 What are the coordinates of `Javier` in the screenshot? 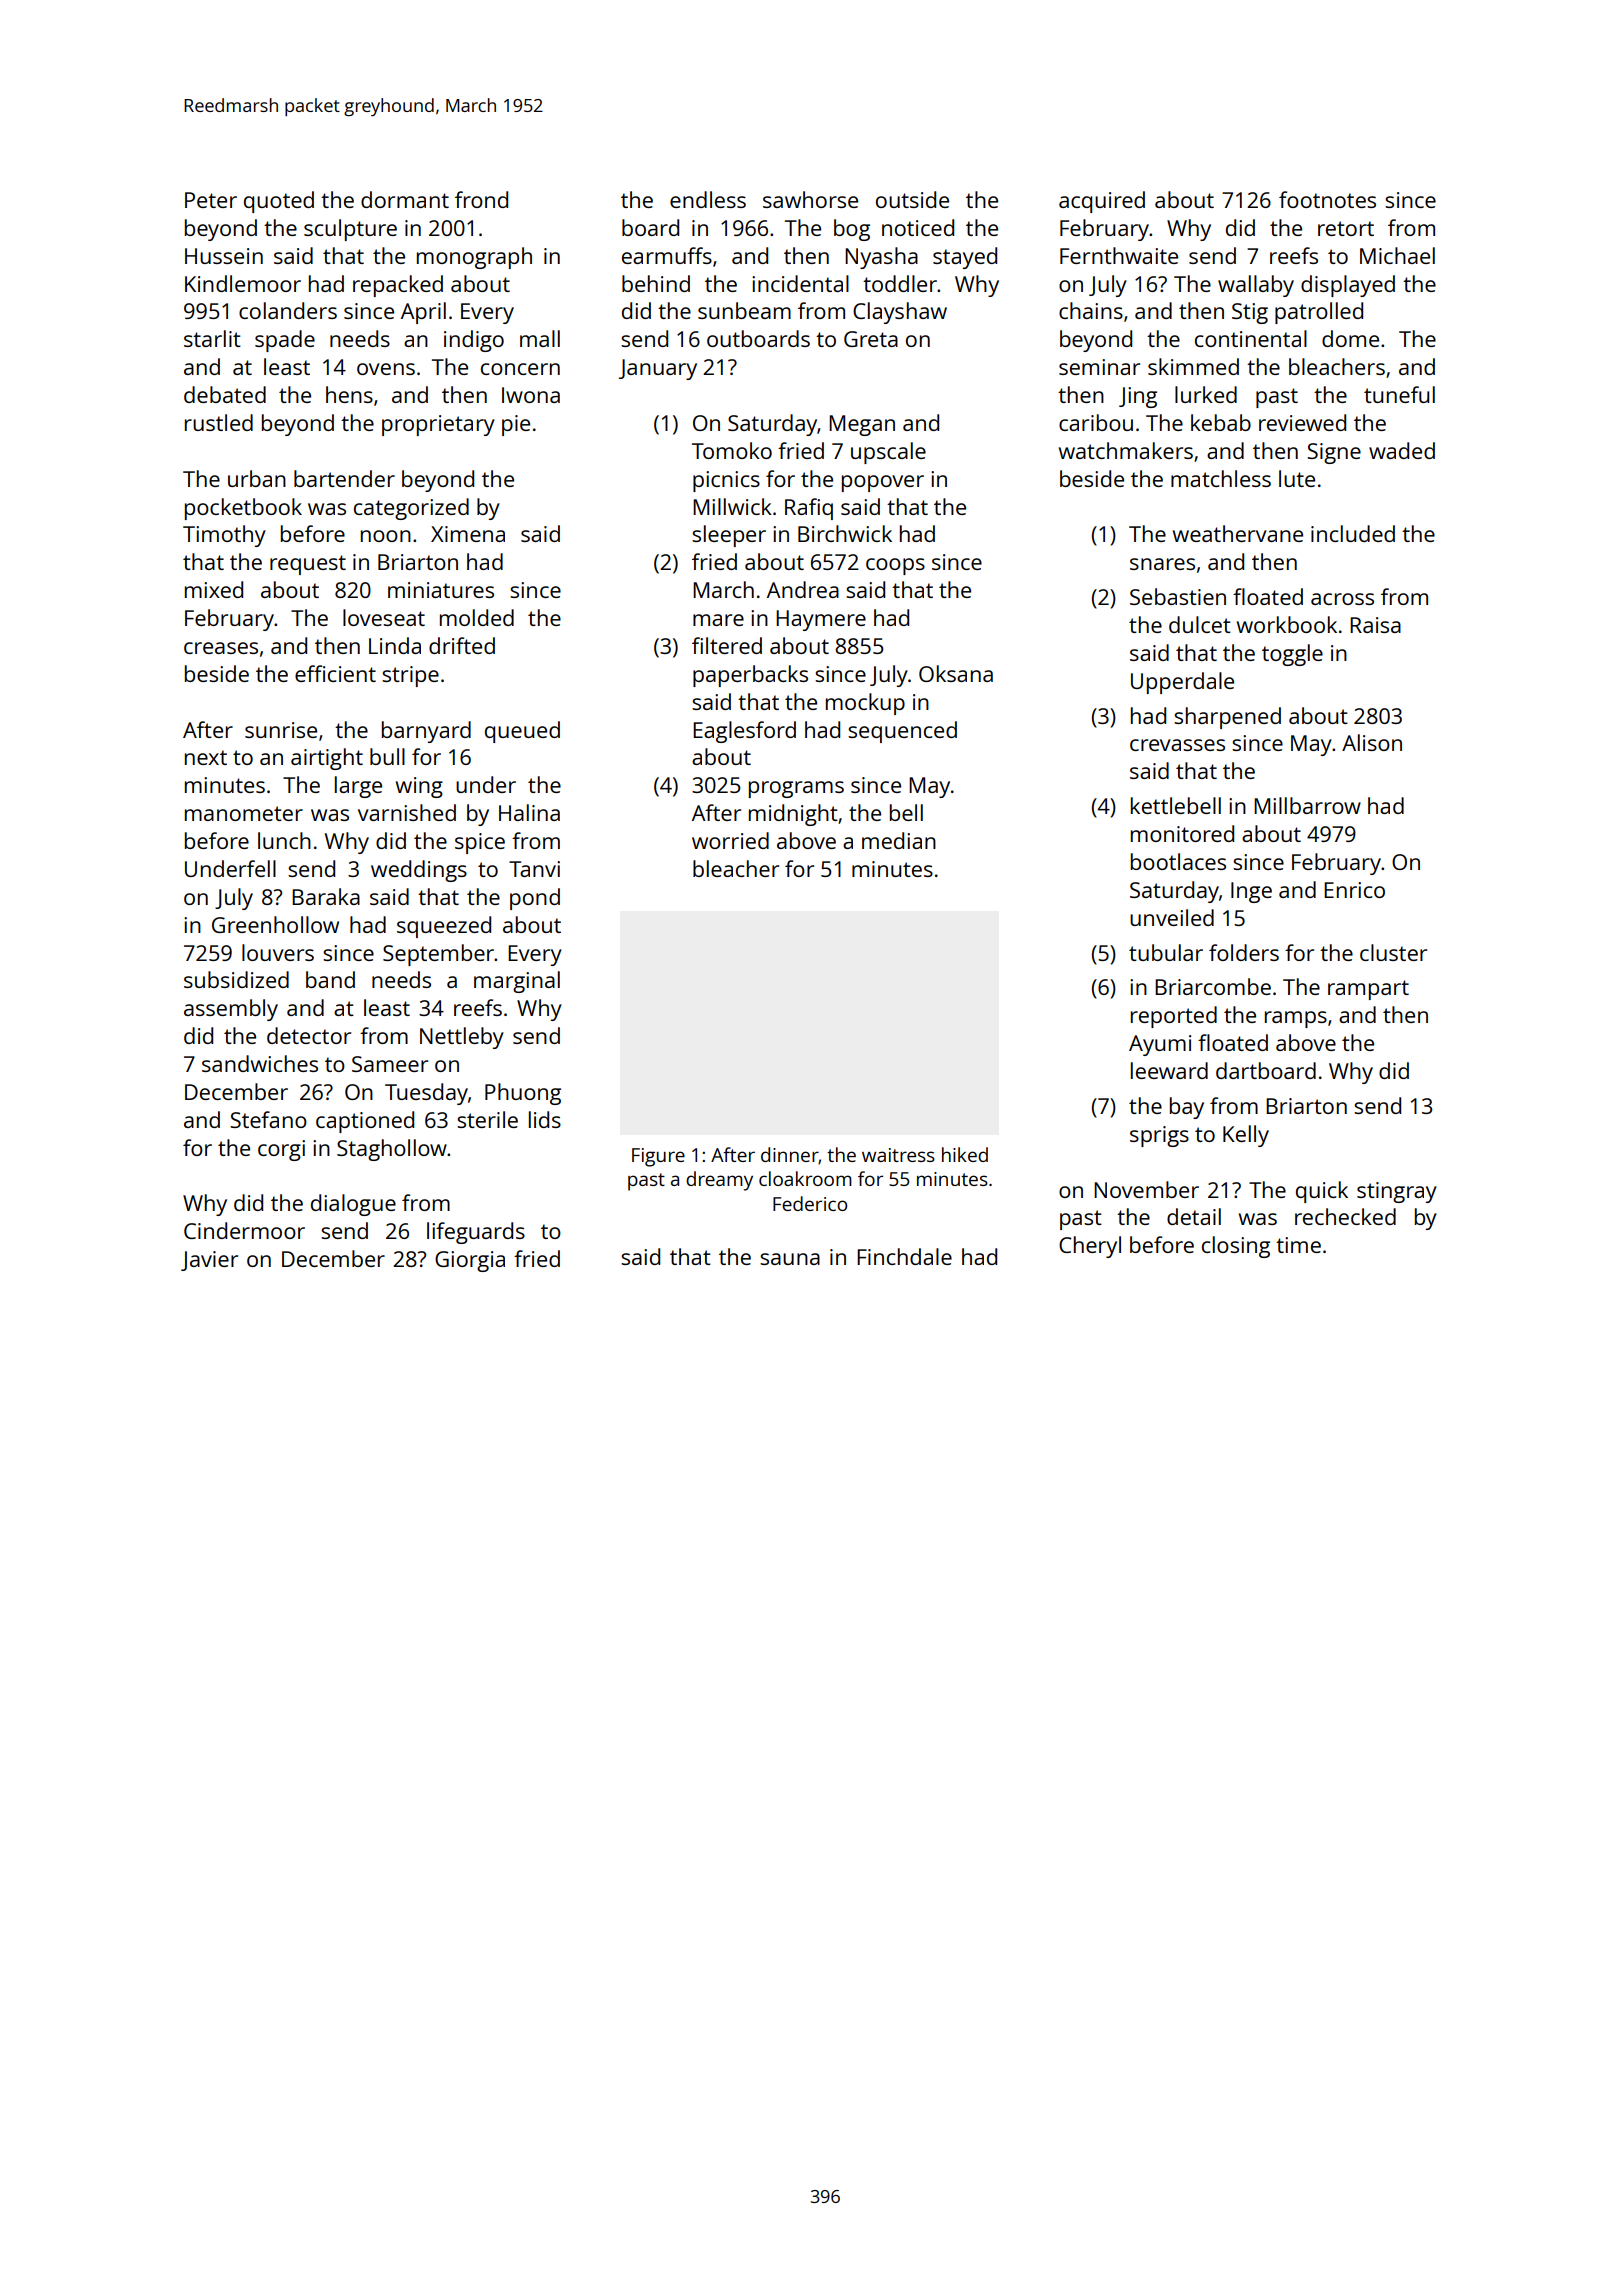 It's located at (209, 1261).
